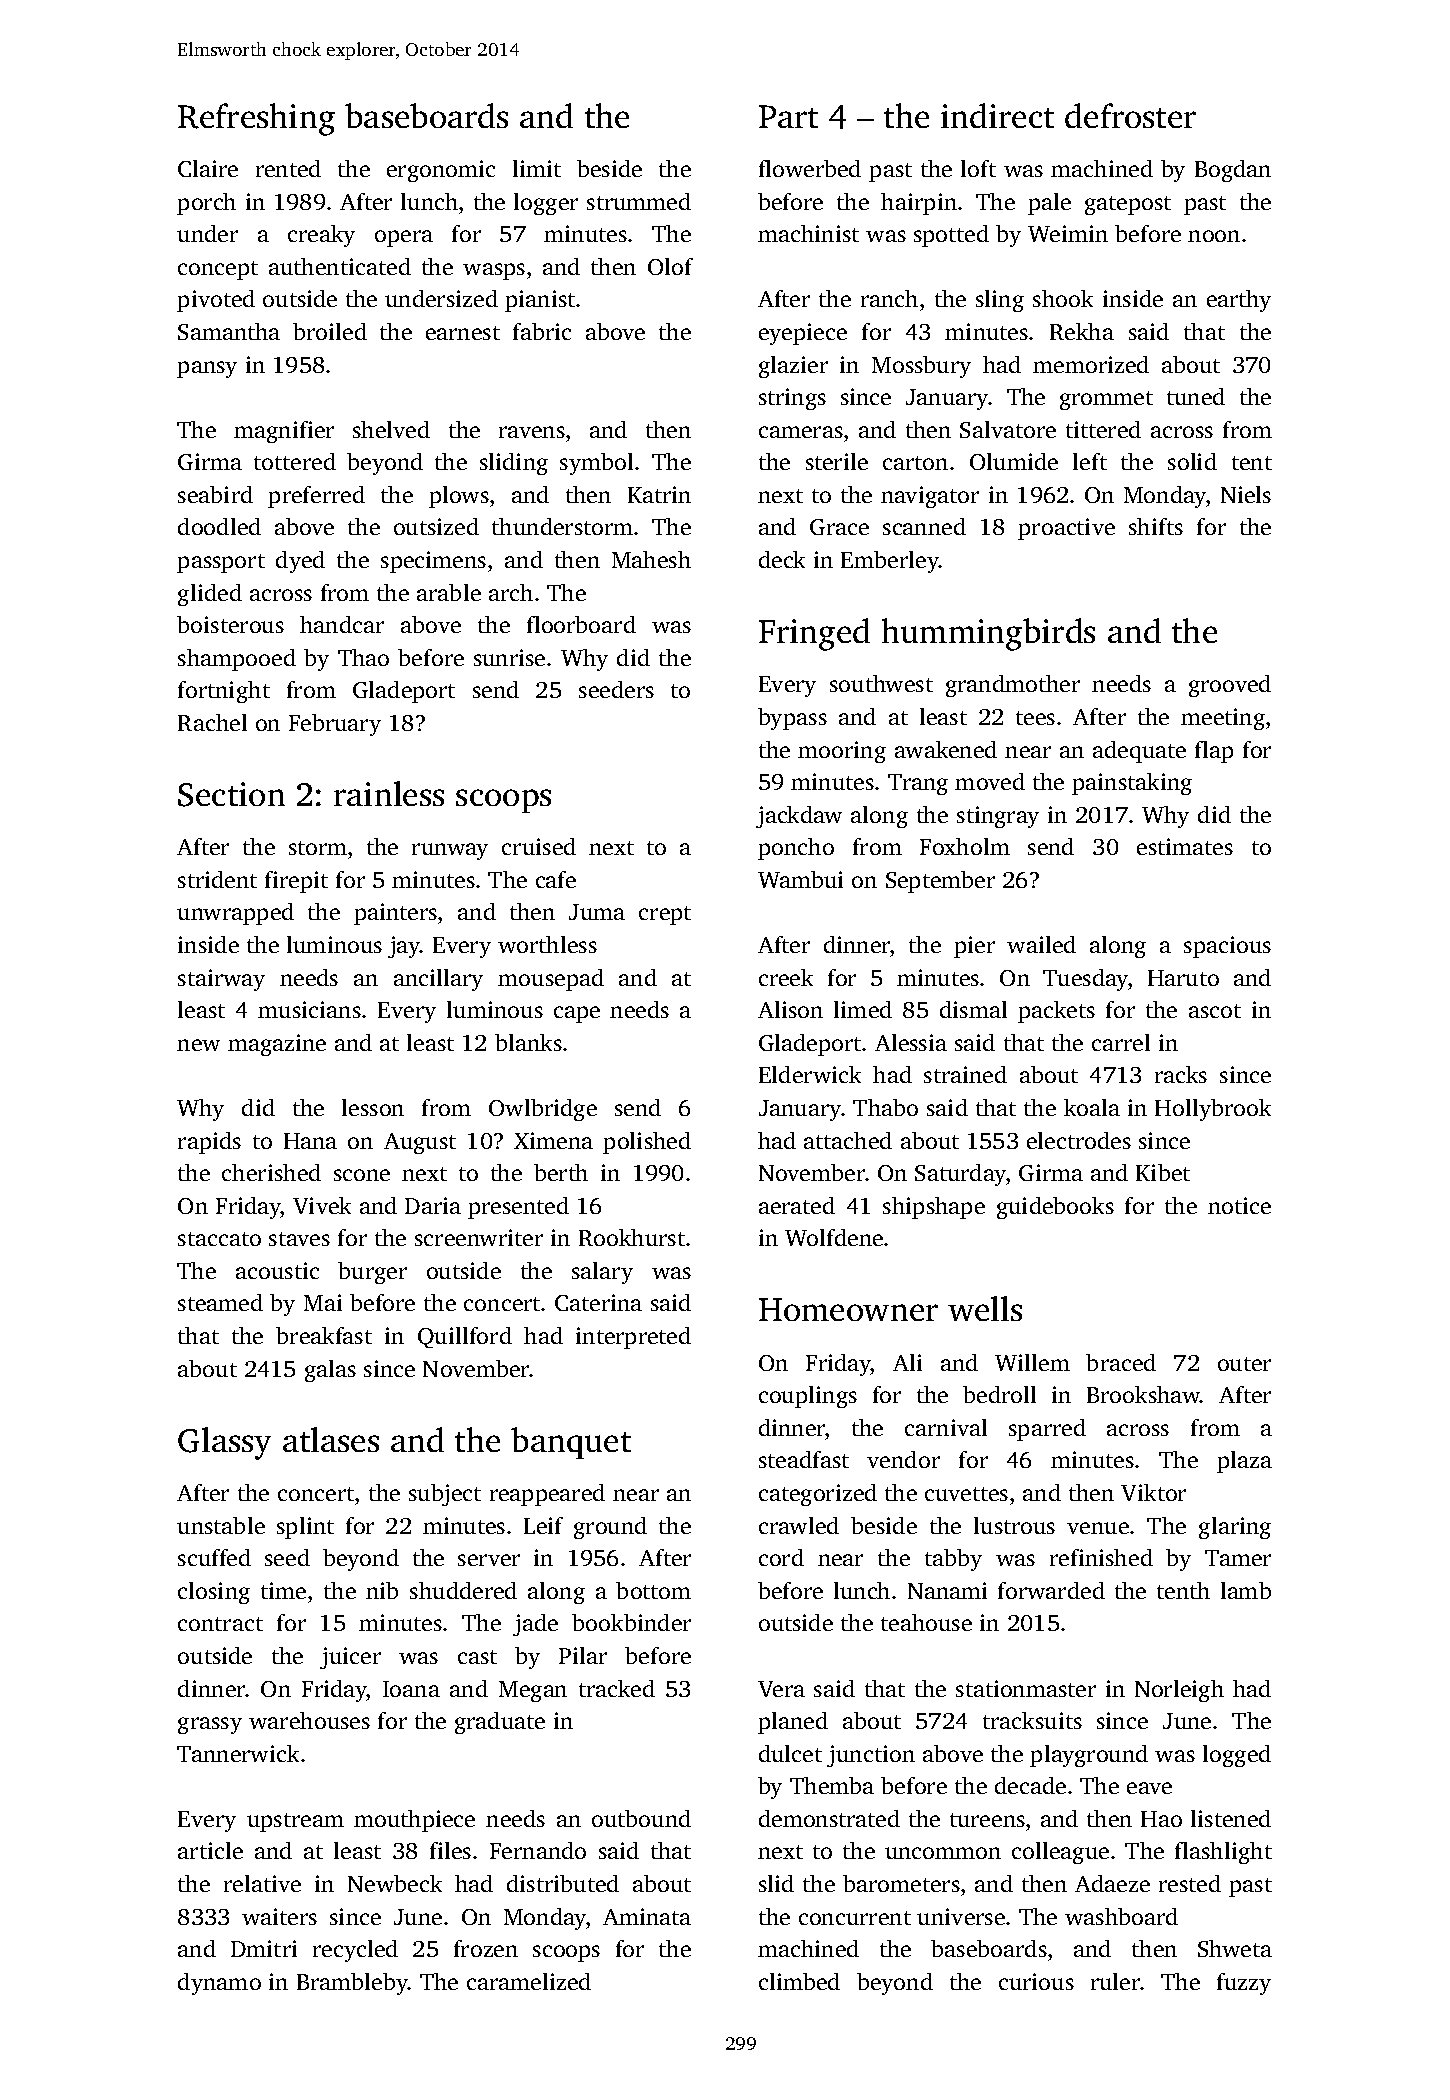  I want to click on strained, so click(965, 1074).
